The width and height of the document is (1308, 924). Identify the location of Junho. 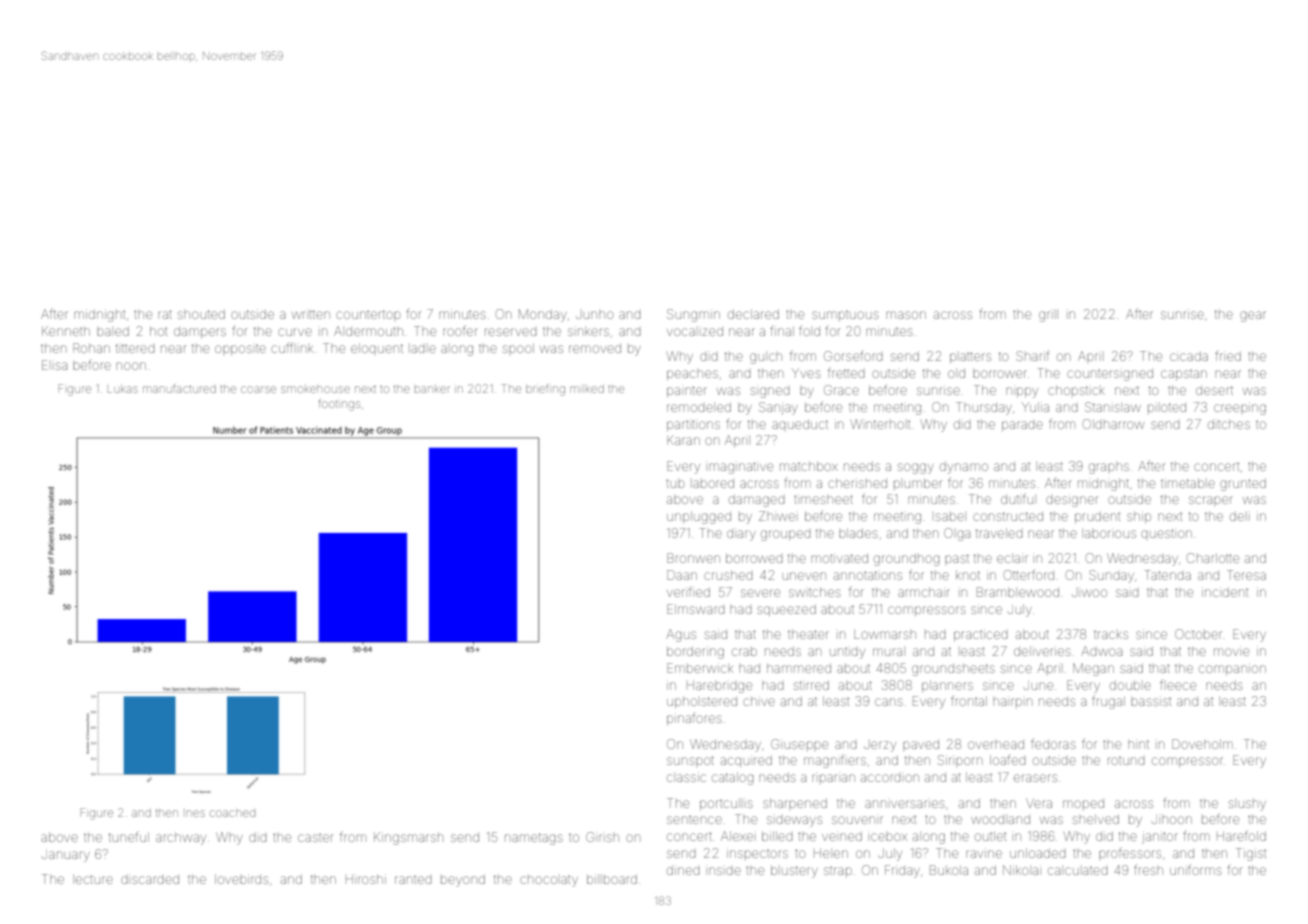
(594, 315).
